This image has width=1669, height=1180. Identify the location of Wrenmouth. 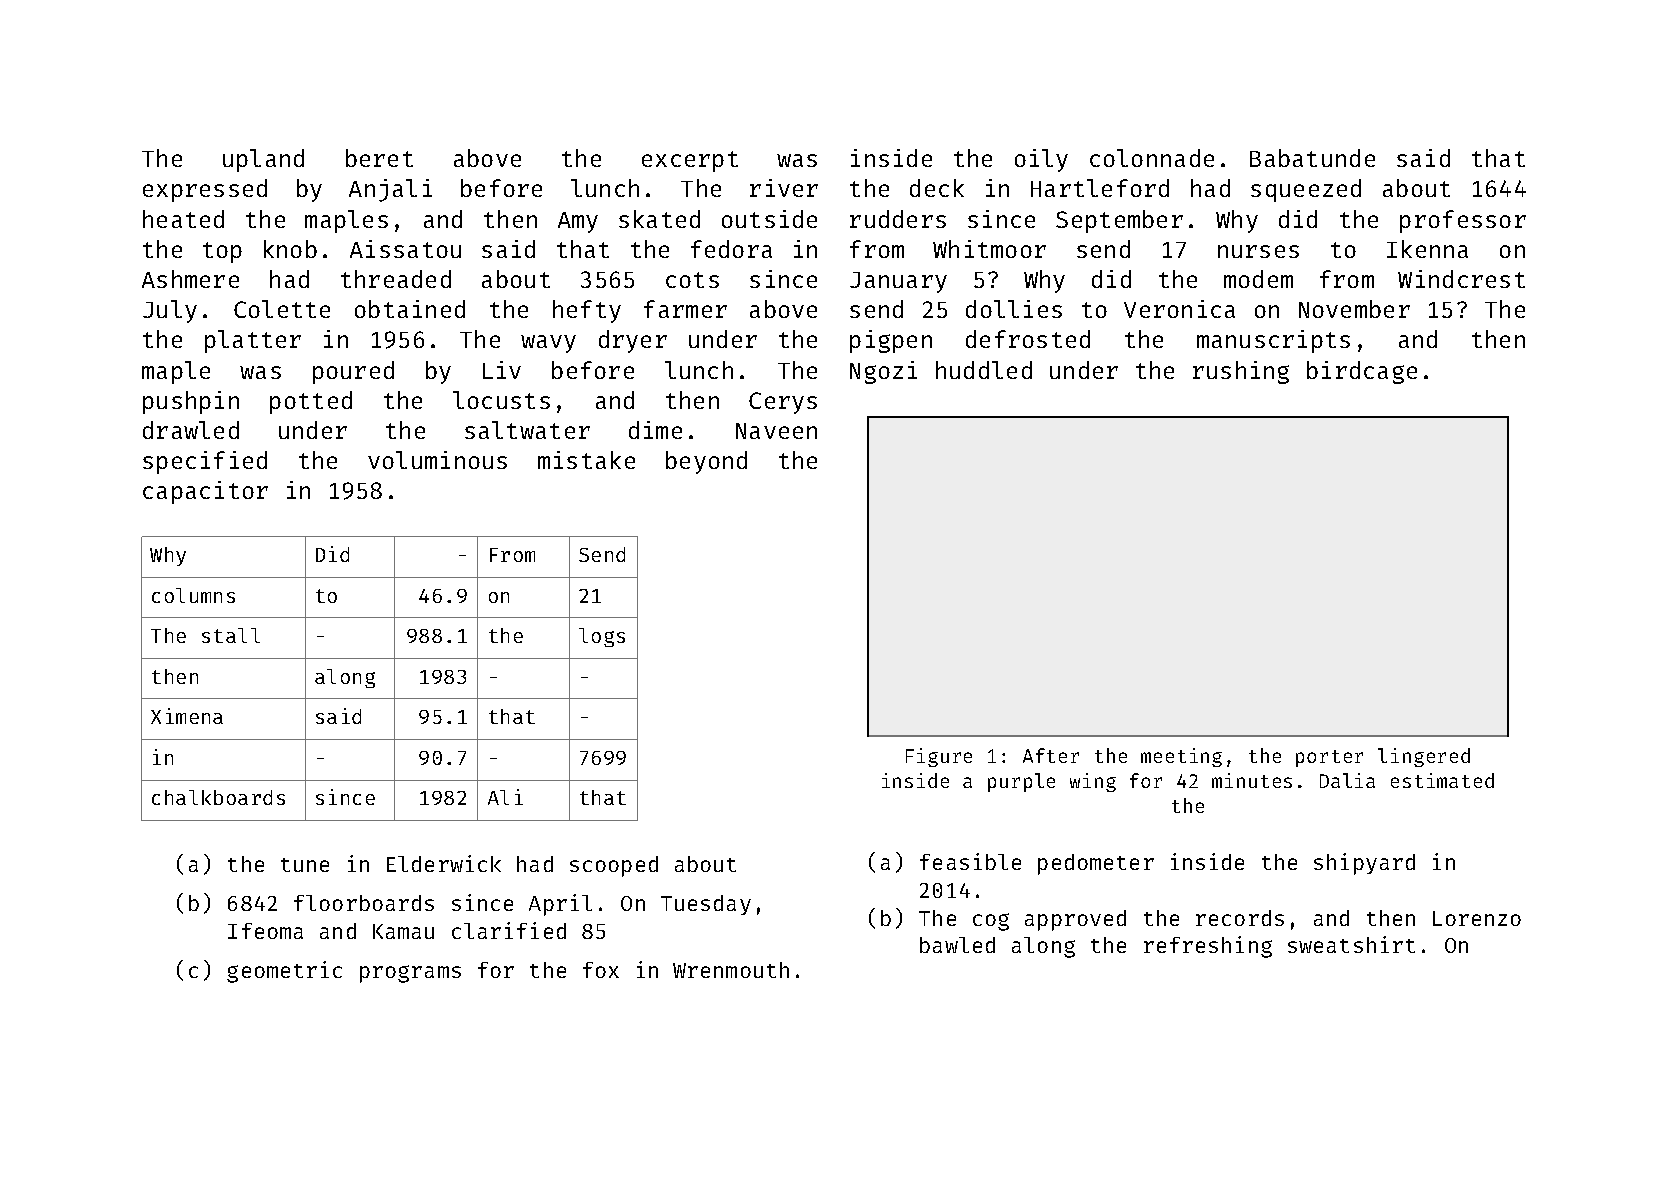
(731, 970).
